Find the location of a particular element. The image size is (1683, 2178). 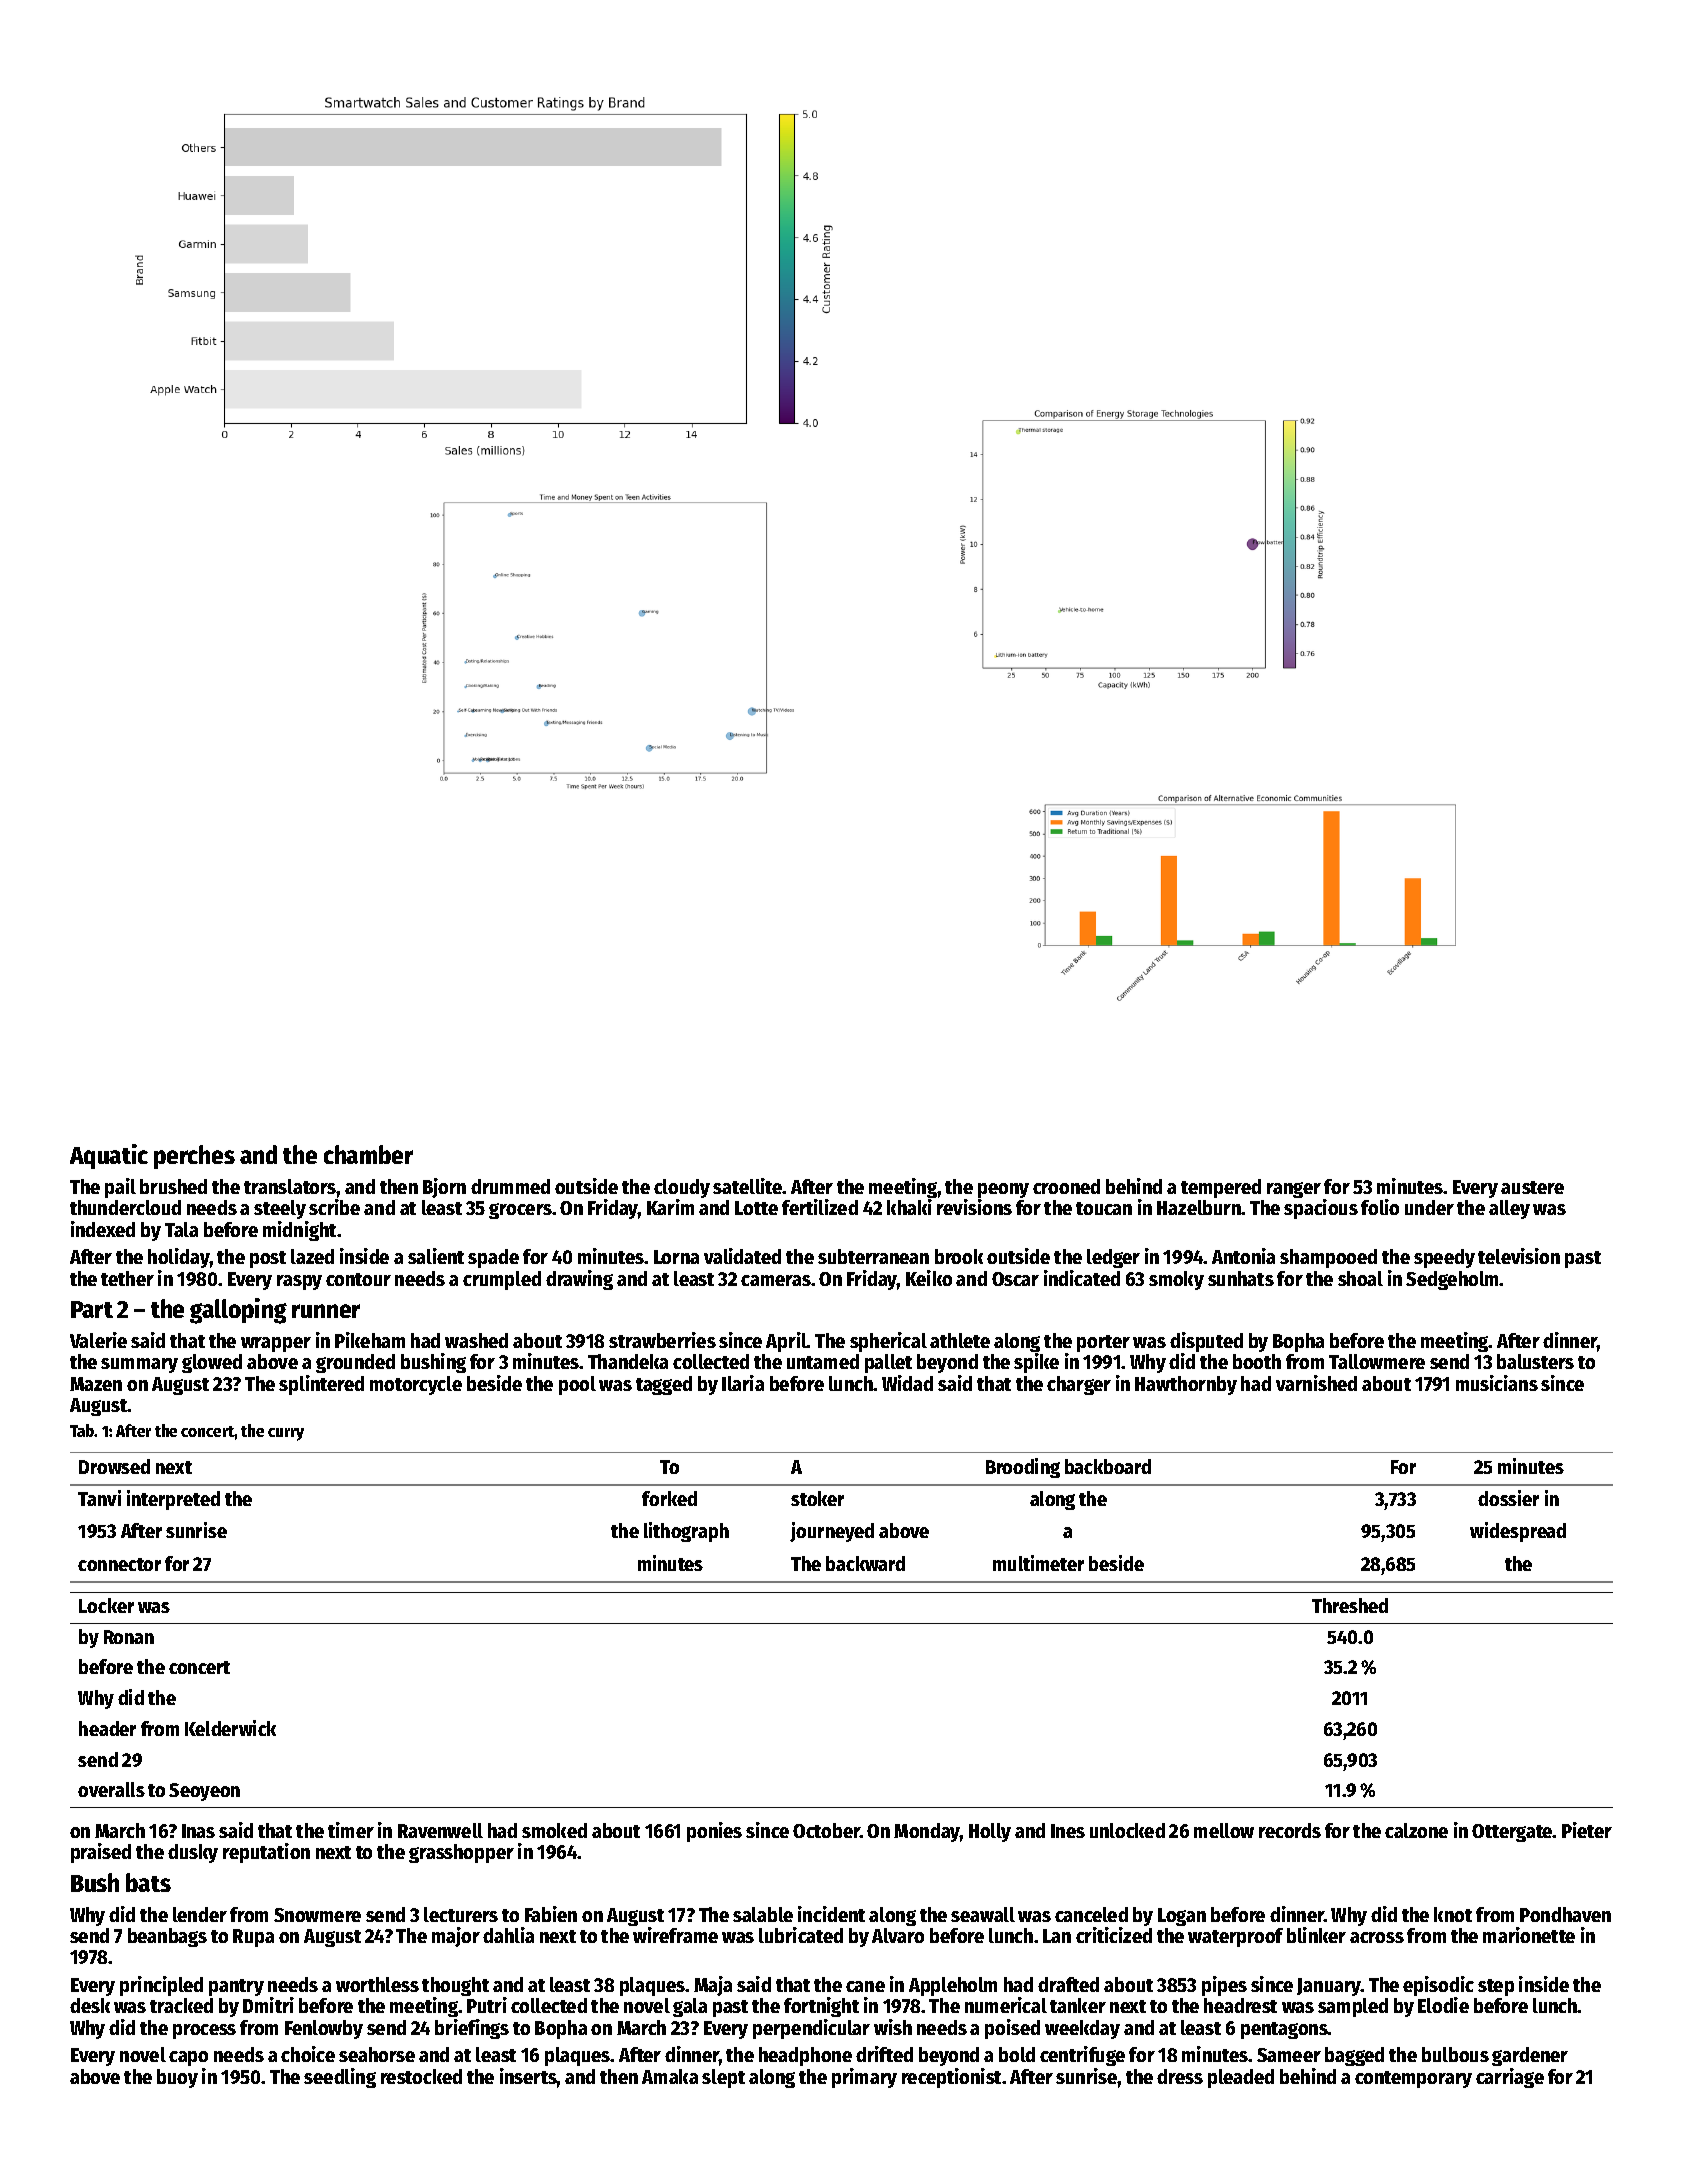

indexed is located at coordinates (103, 1229).
